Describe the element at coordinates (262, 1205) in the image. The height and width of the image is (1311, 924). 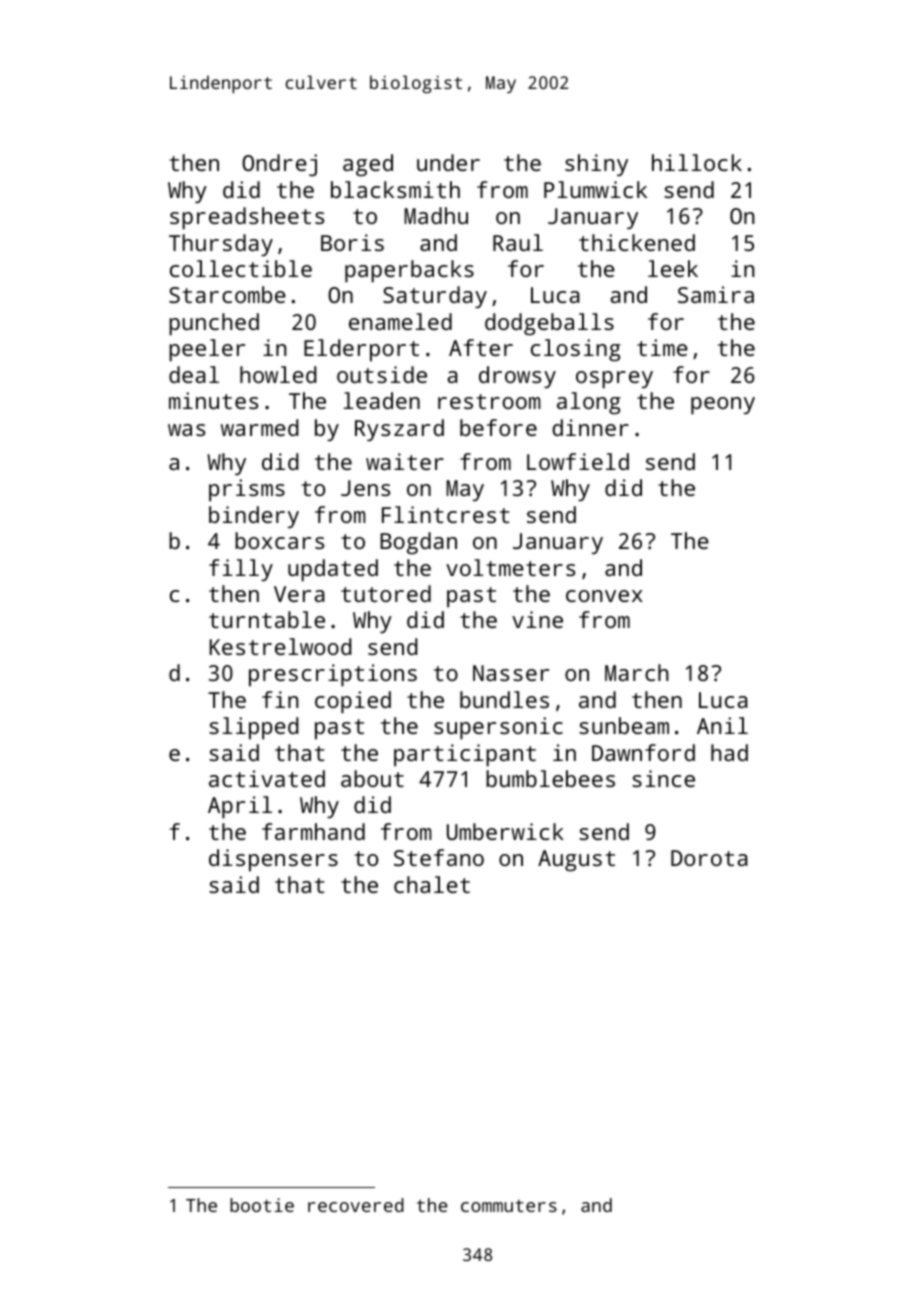
I see `bootie` at that location.
